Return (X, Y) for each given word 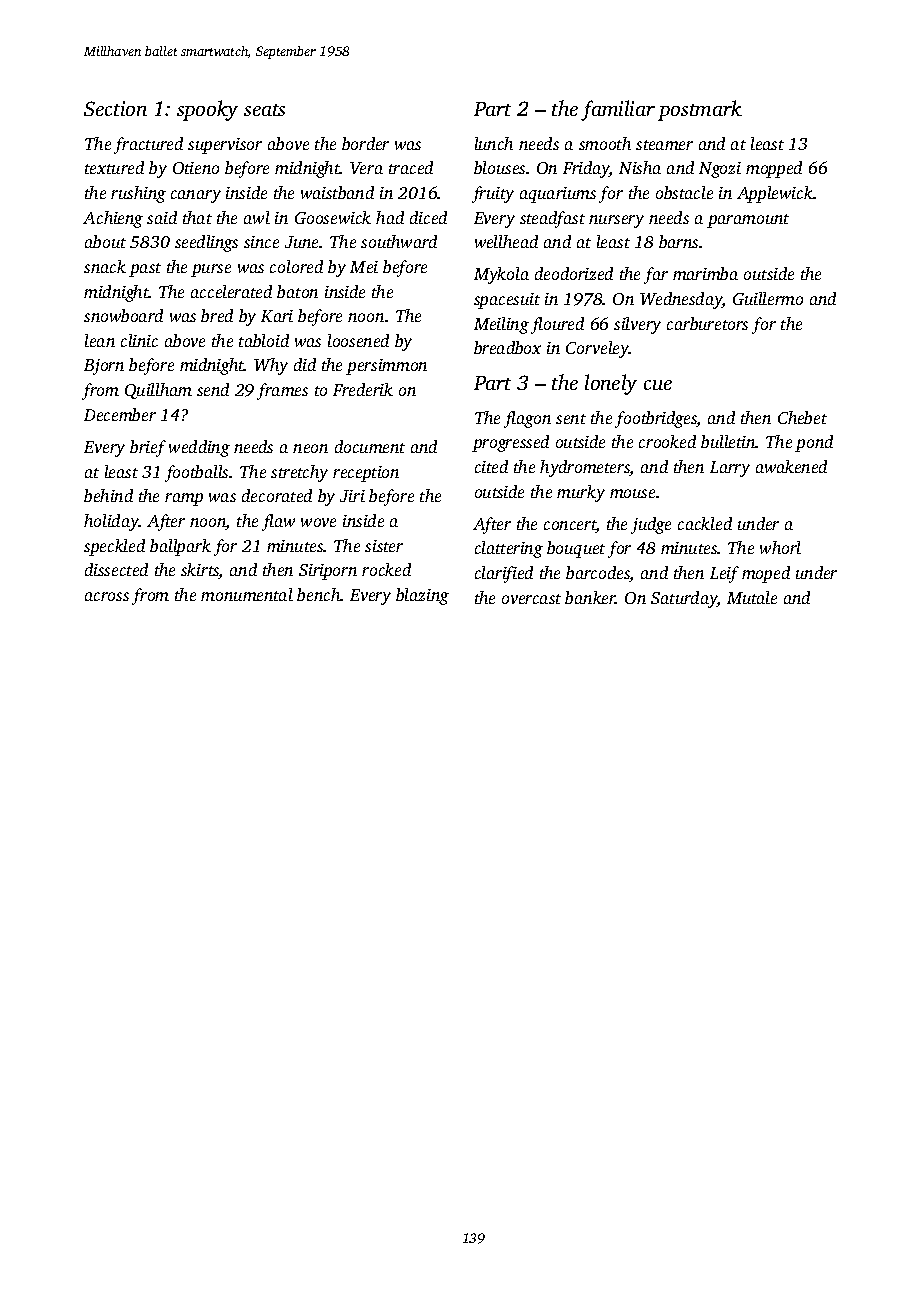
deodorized (574, 273)
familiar (618, 110)
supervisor (225, 146)
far (656, 275)
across (107, 596)
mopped (774, 169)
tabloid (264, 340)
